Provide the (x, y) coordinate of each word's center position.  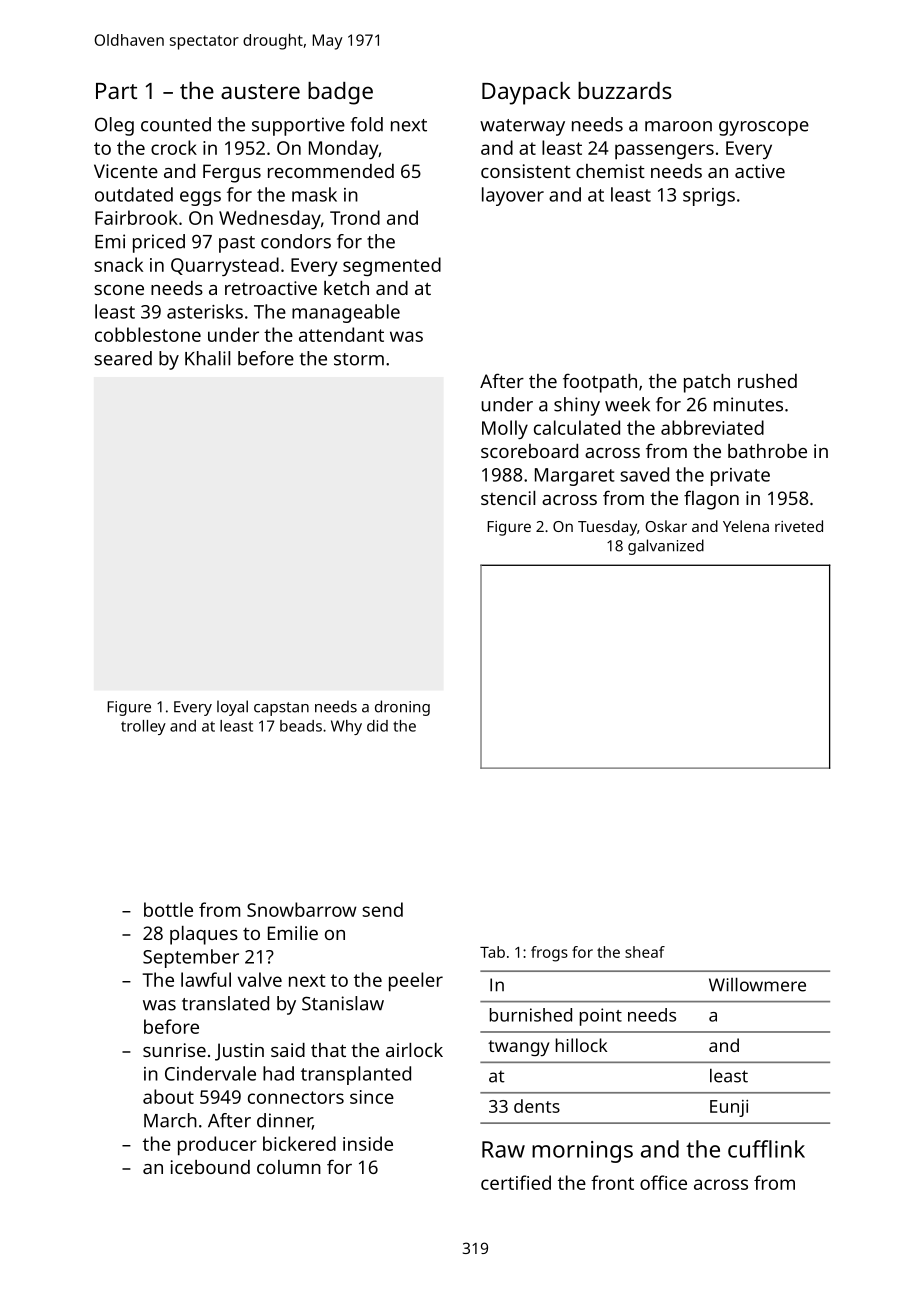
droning (402, 708)
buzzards (625, 90)
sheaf (645, 952)
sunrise (174, 1050)
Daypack (526, 93)
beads (301, 726)
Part (116, 91)
